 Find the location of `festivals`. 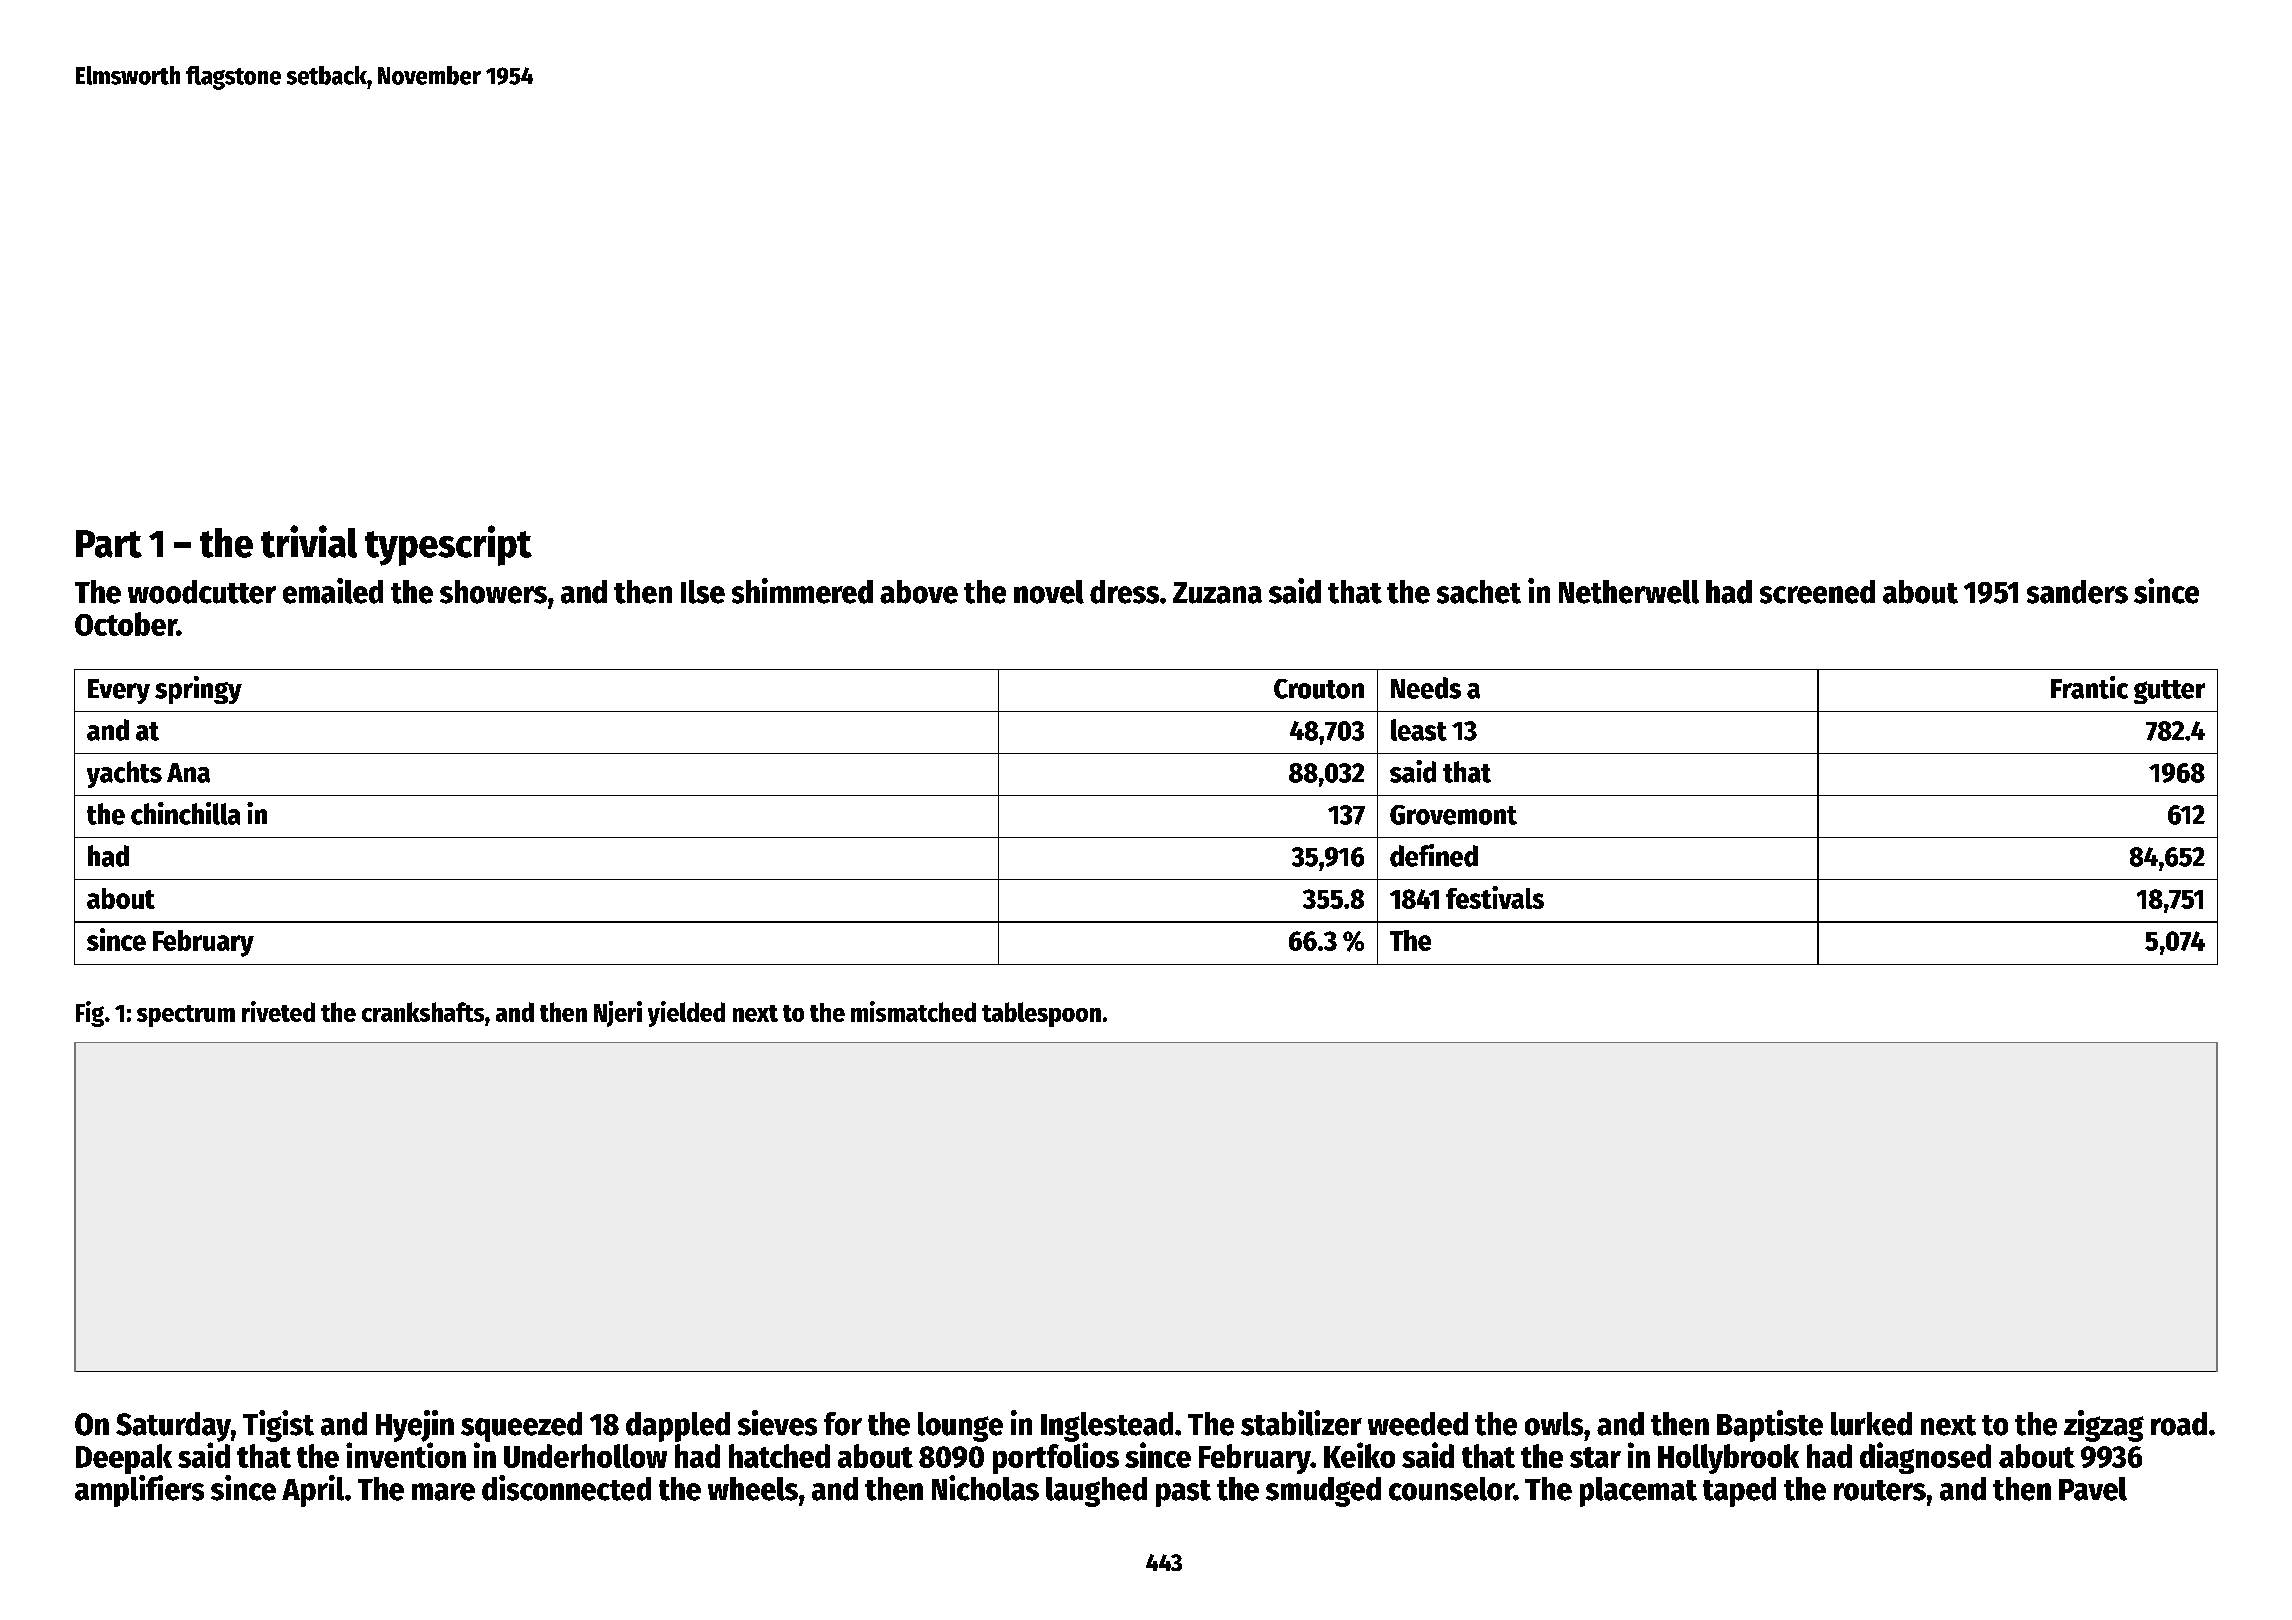

festivals is located at coordinates (1495, 897).
